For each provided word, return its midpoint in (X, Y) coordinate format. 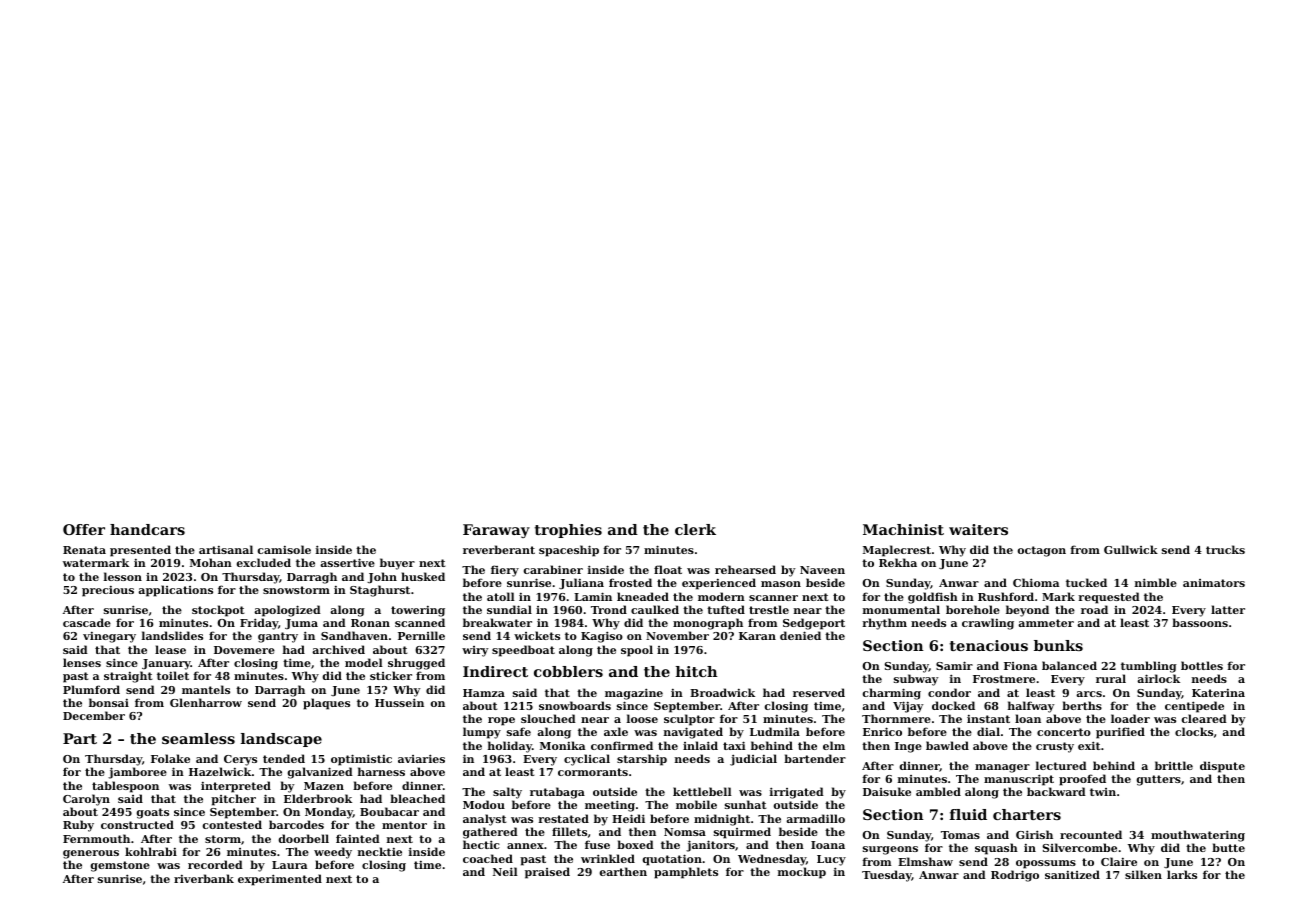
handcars (147, 529)
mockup (802, 873)
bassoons (1200, 622)
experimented (280, 880)
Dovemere (244, 650)
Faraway (496, 531)
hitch (697, 671)
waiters (978, 529)
